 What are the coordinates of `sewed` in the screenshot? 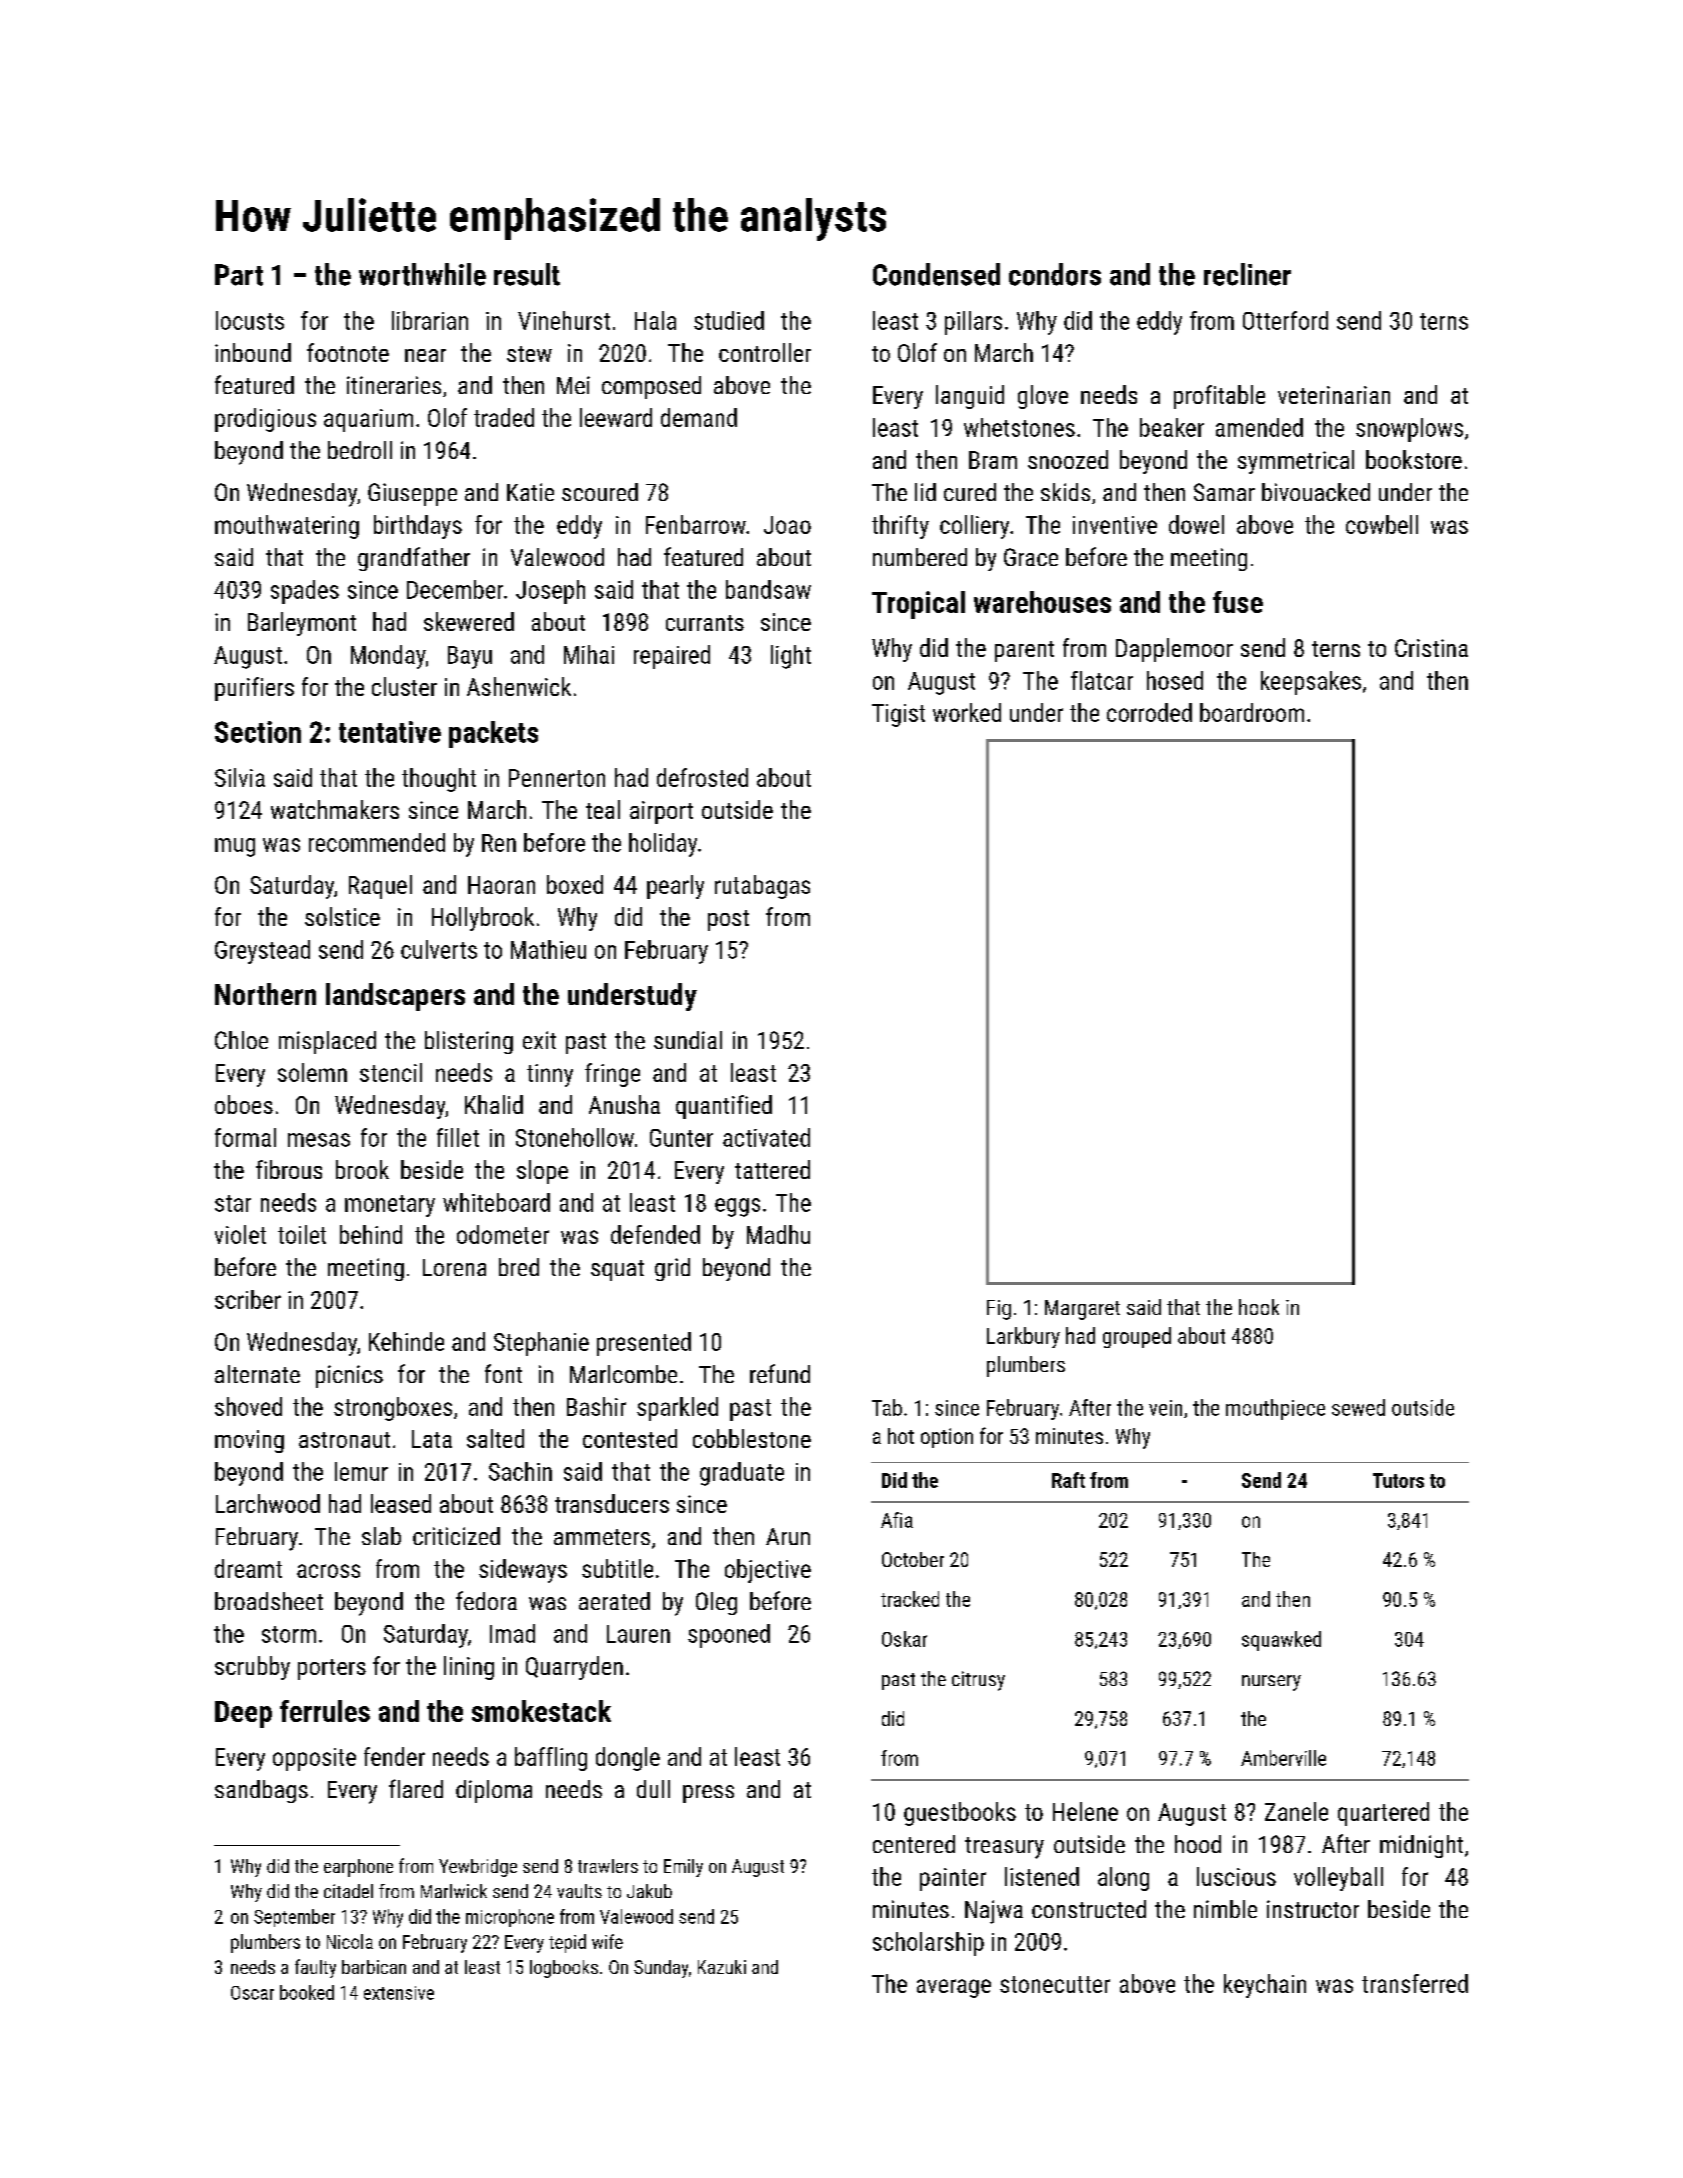 It's located at (1358, 1407).
